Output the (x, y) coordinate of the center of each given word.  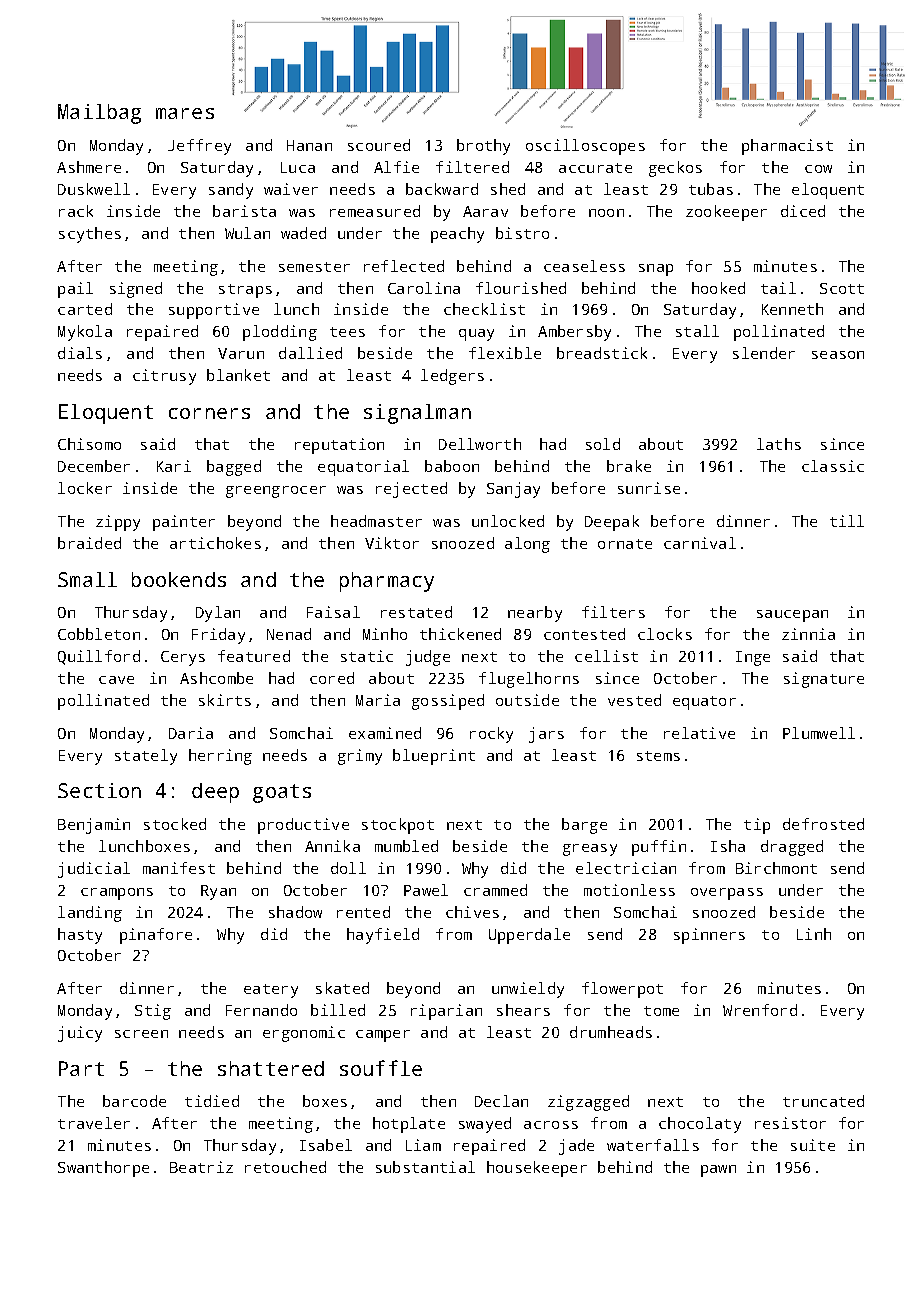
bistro (522, 233)
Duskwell (94, 189)
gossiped (448, 702)
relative (699, 733)
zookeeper (726, 213)
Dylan (218, 614)
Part (81, 1068)
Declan (501, 1101)
